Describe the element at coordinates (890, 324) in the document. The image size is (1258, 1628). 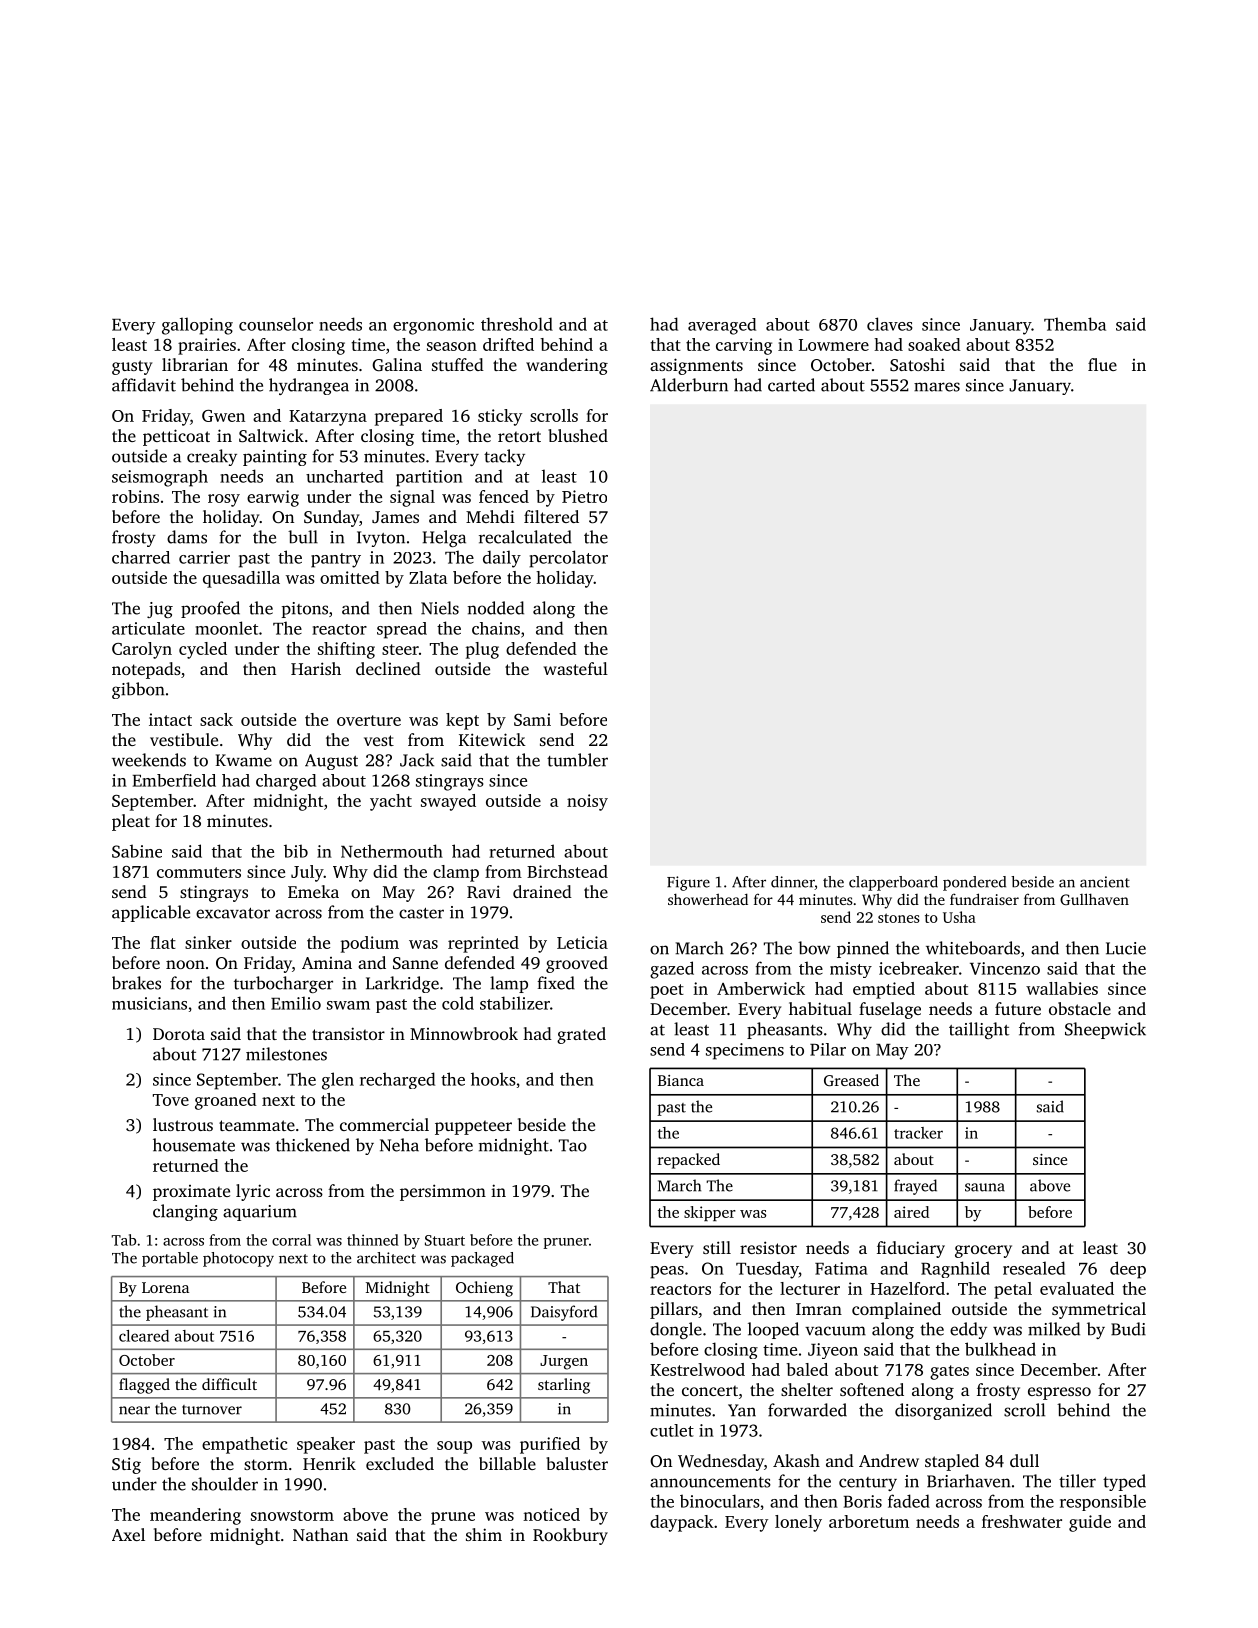
I see `claves` at that location.
